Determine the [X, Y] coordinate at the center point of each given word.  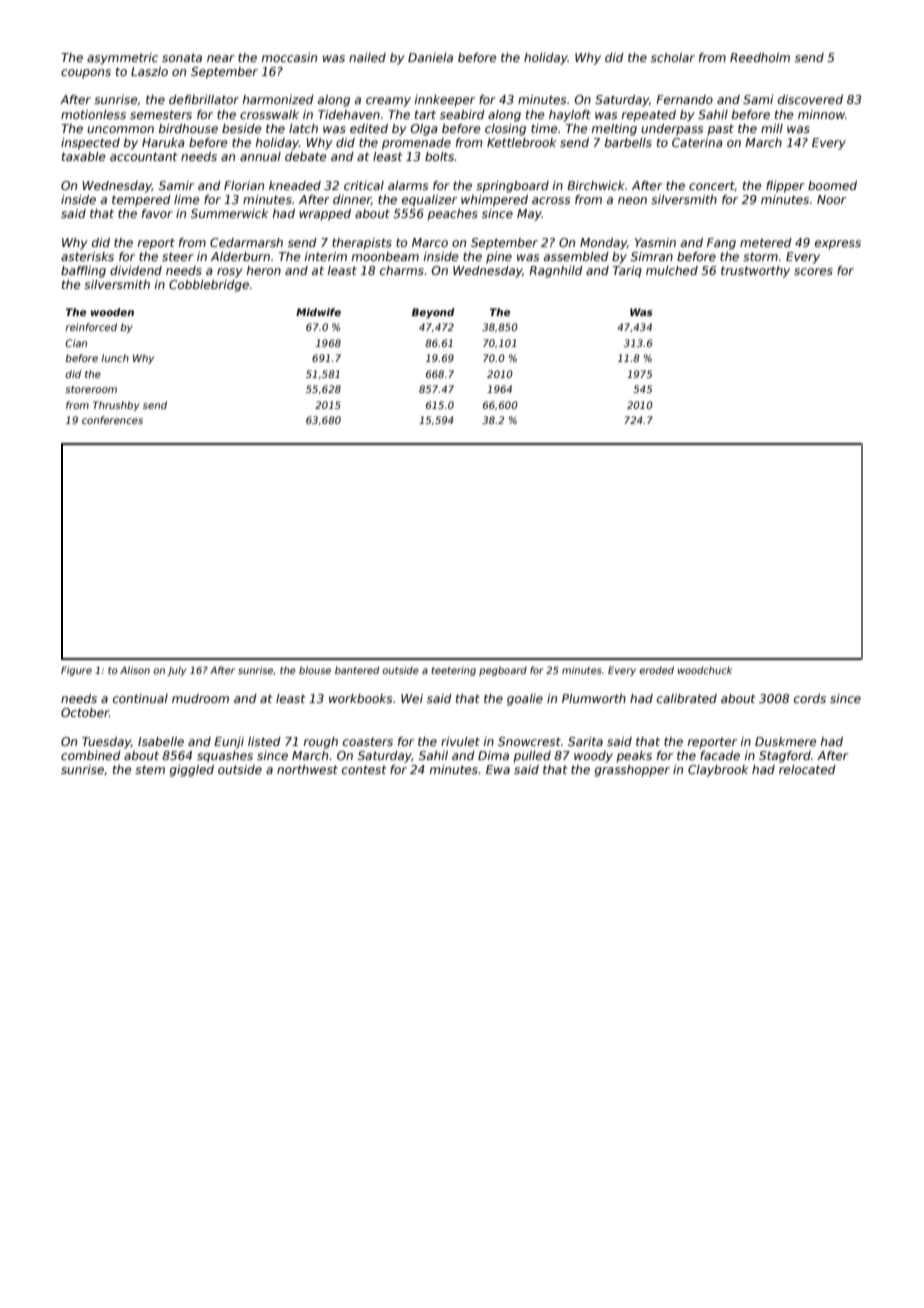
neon [632, 200]
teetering [453, 671]
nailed [367, 57]
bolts [440, 156]
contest [364, 769]
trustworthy [755, 272]
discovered [810, 99]
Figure [76, 671]
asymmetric [122, 59]
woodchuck [705, 670]
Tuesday [106, 743]
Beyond [433, 313]
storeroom [91, 389]
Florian [244, 185]
